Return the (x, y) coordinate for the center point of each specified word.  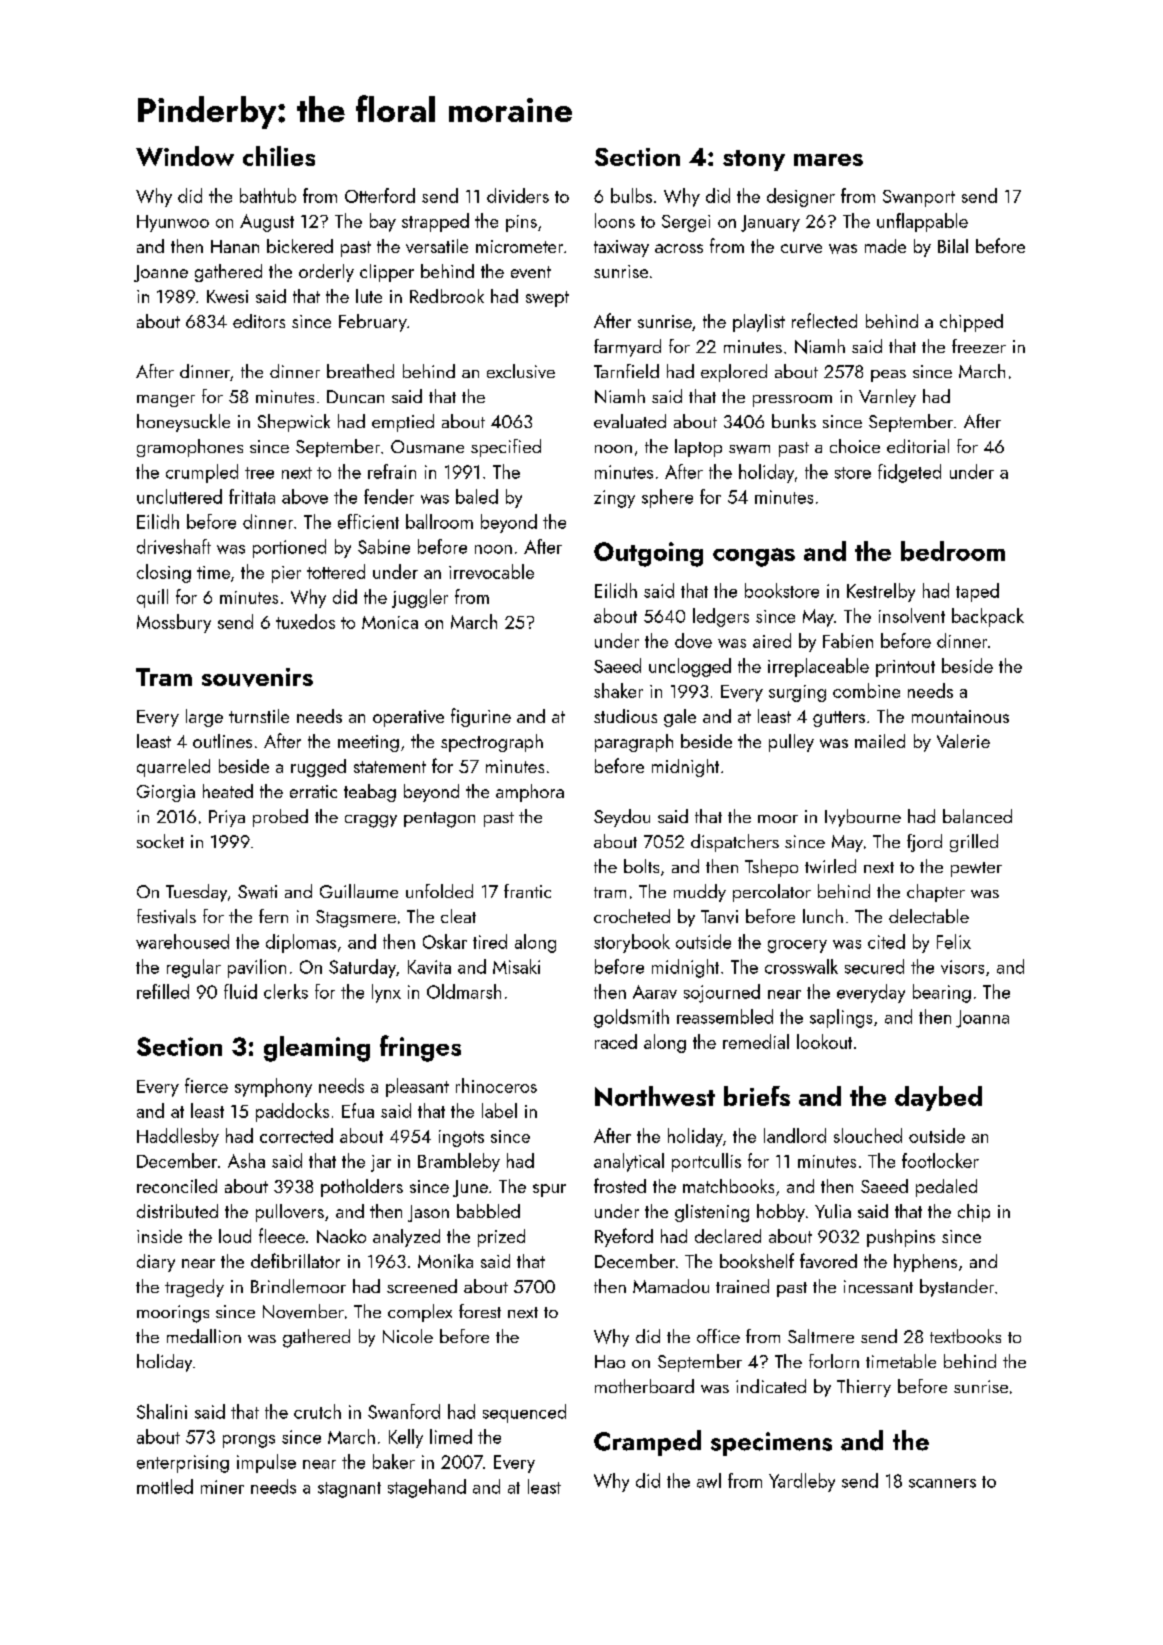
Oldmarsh (464, 991)
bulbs (631, 195)
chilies (279, 156)
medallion (204, 1336)
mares (828, 160)
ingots (461, 1138)
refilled (163, 991)
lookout (824, 1041)
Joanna (982, 1019)
